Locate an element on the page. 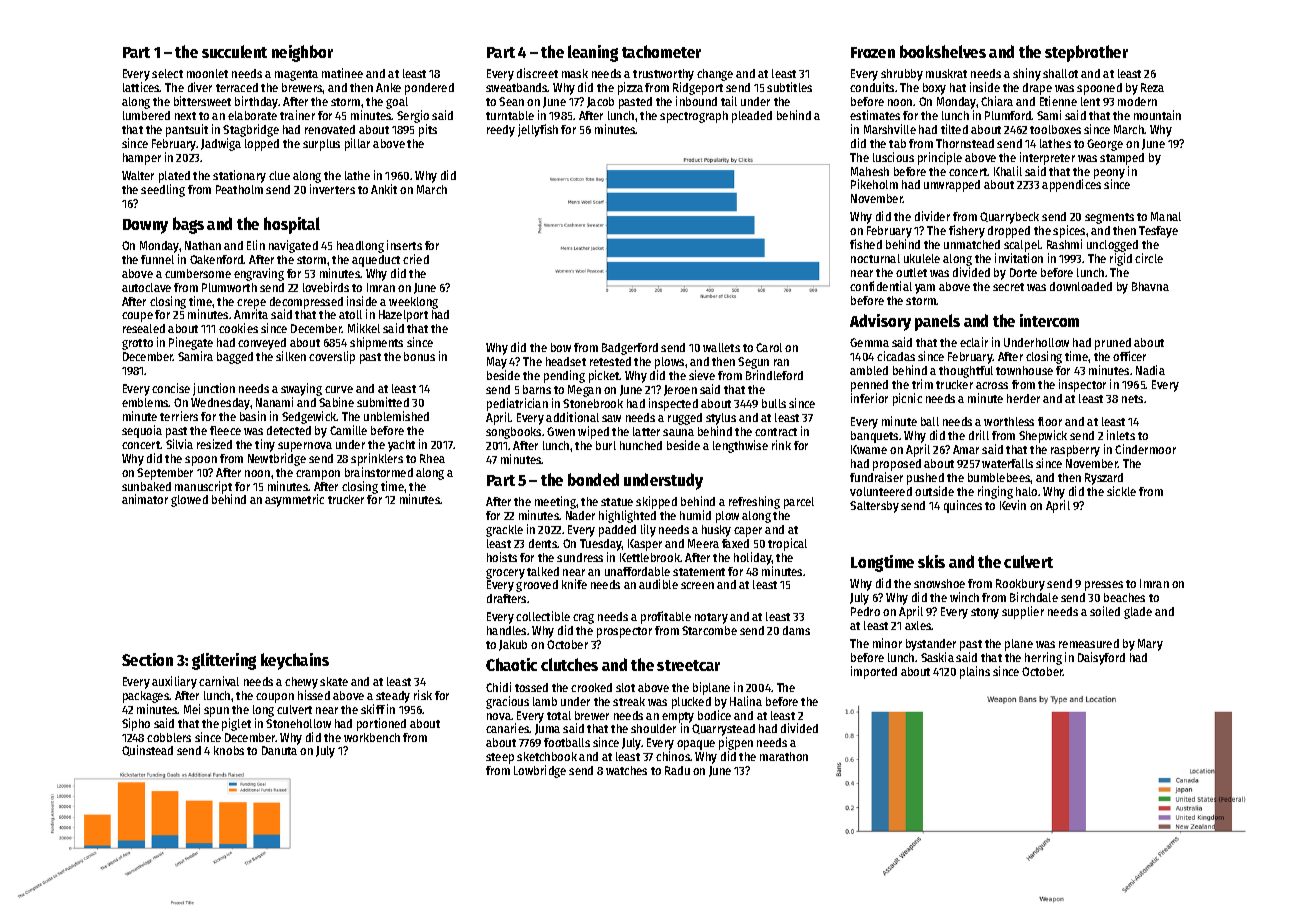  sickle is located at coordinates (1121, 491).
